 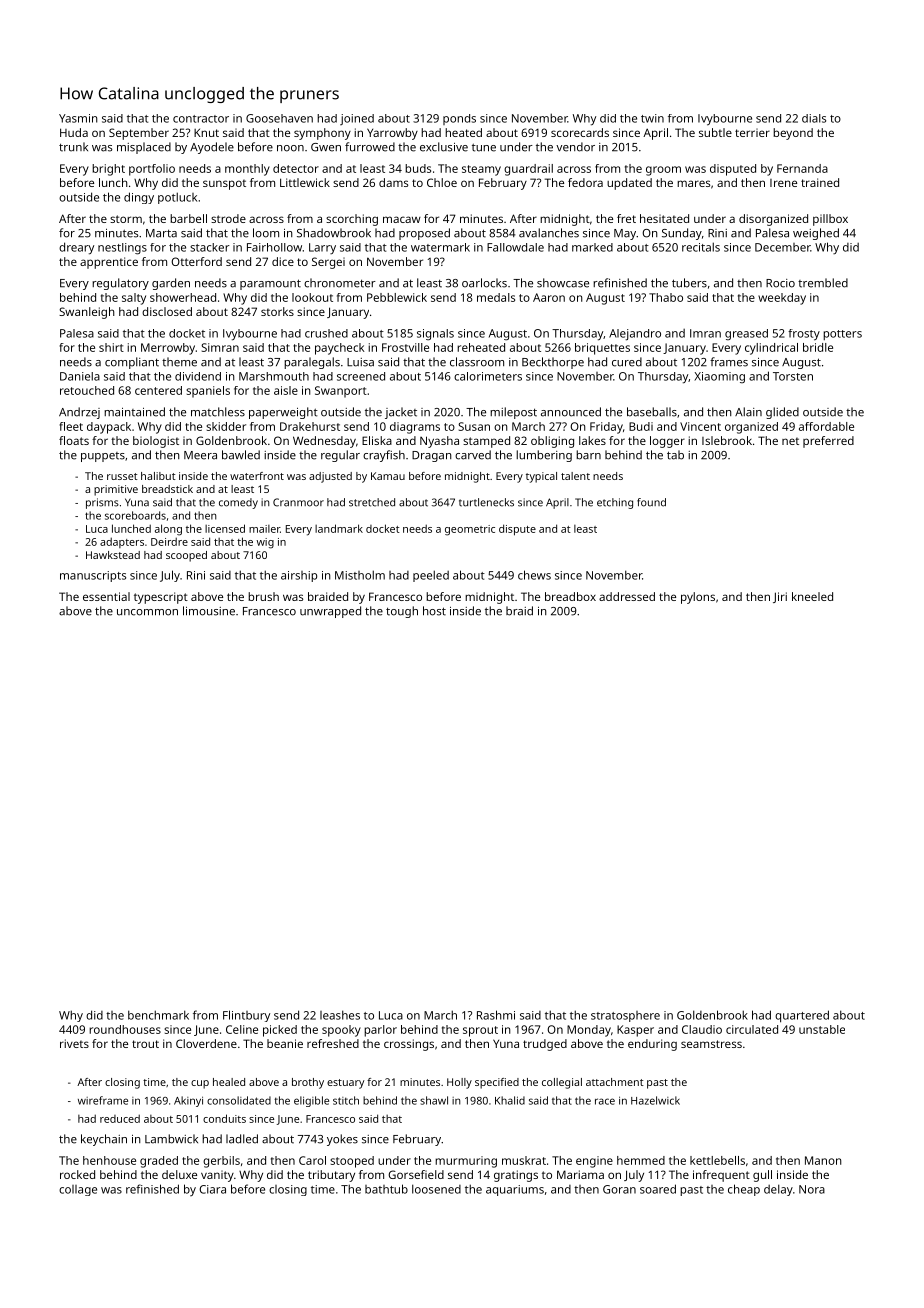 I want to click on loosened, so click(x=436, y=1189).
